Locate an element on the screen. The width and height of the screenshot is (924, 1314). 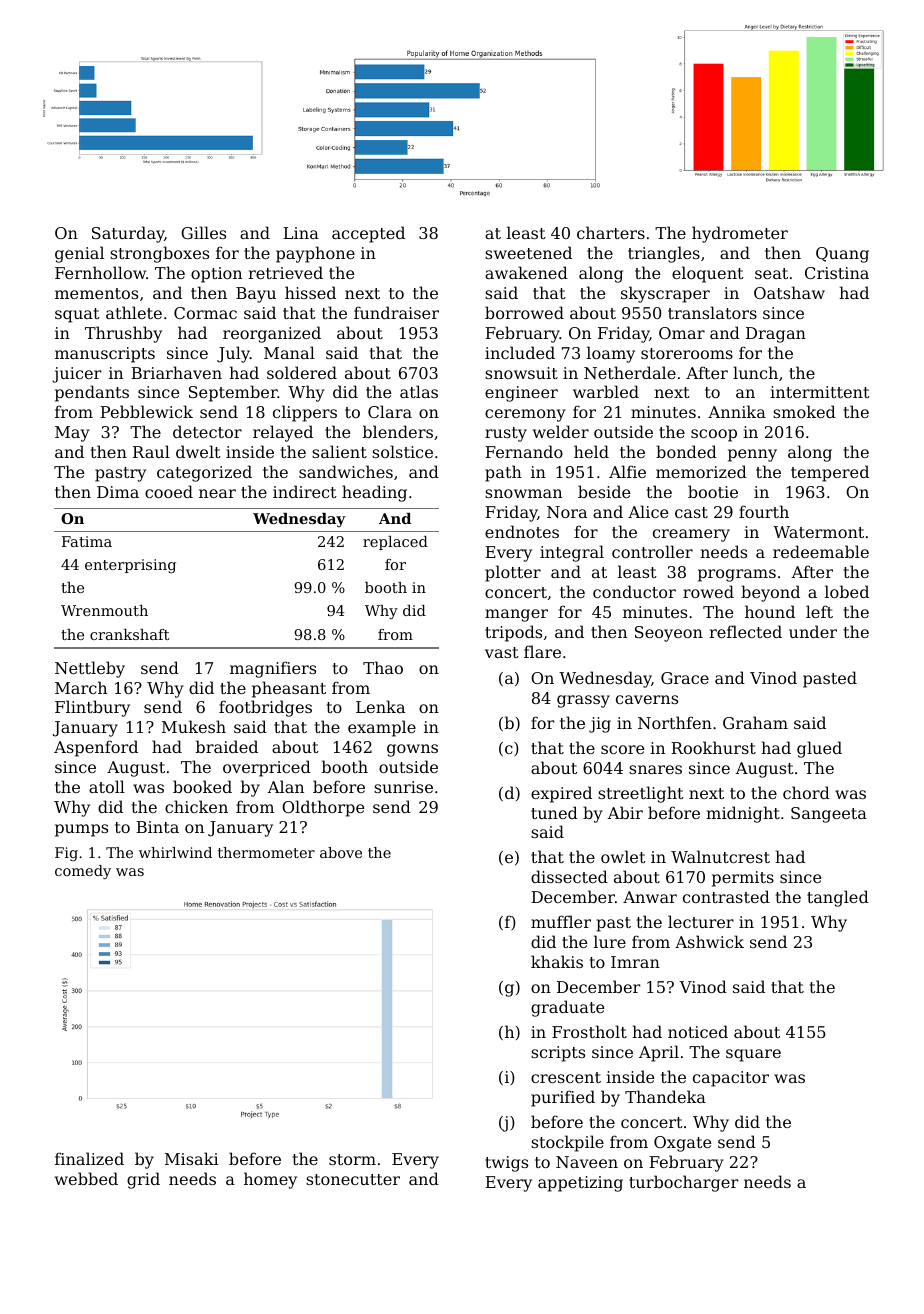
Ashwick is located at coordinates (709, 941).
